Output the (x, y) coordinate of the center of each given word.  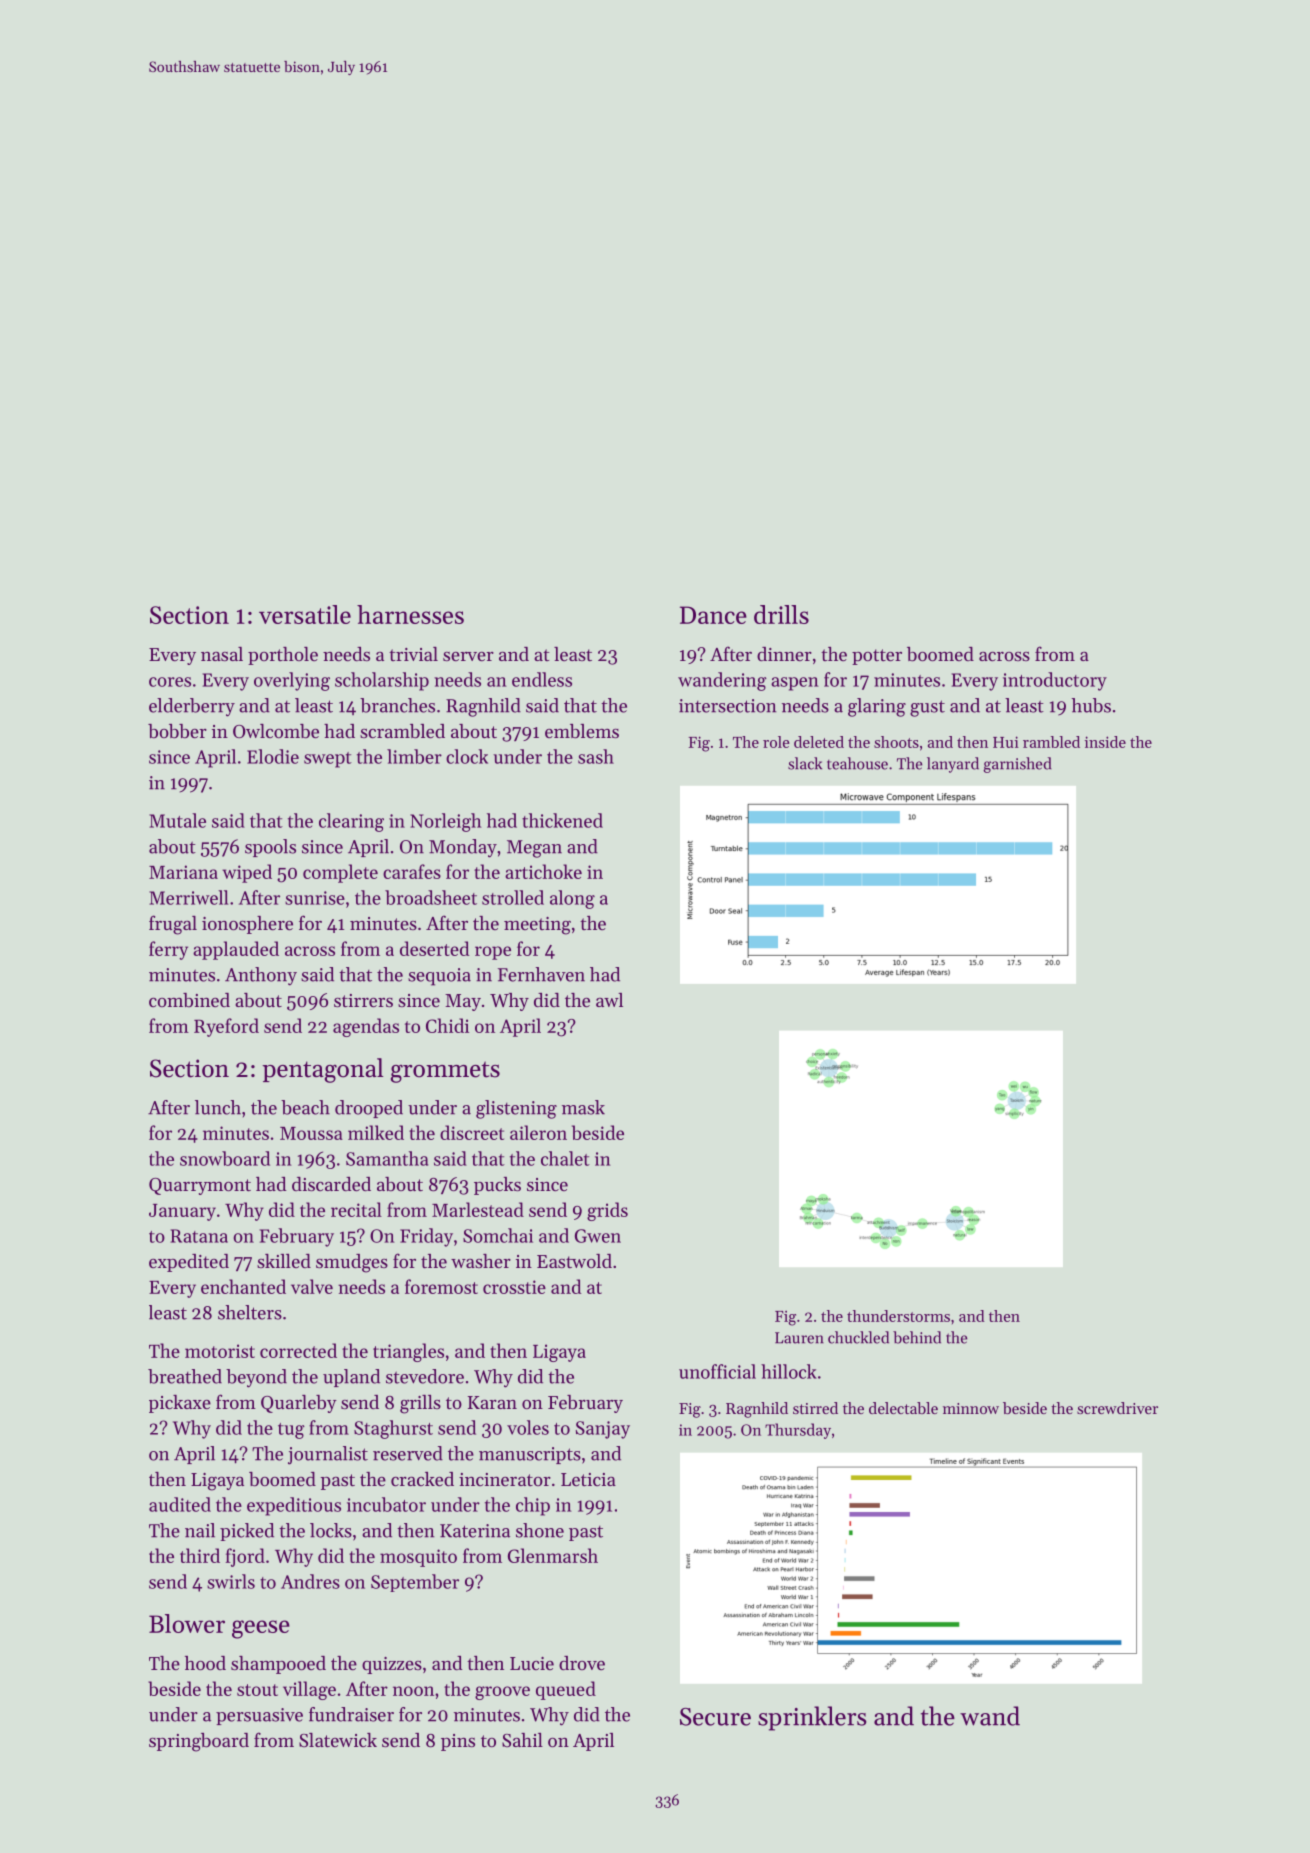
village (309, 1690)
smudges (352, 1263)
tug (291, 1431)
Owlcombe (276, 731)
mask (583, 1107)
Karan (492, 1402)
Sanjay (603, 1430)
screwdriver (1117, 1408)
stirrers (363, 1000)
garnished (1017, 765)
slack (805, 763)
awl (609, 1000)
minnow (971, 1408)
